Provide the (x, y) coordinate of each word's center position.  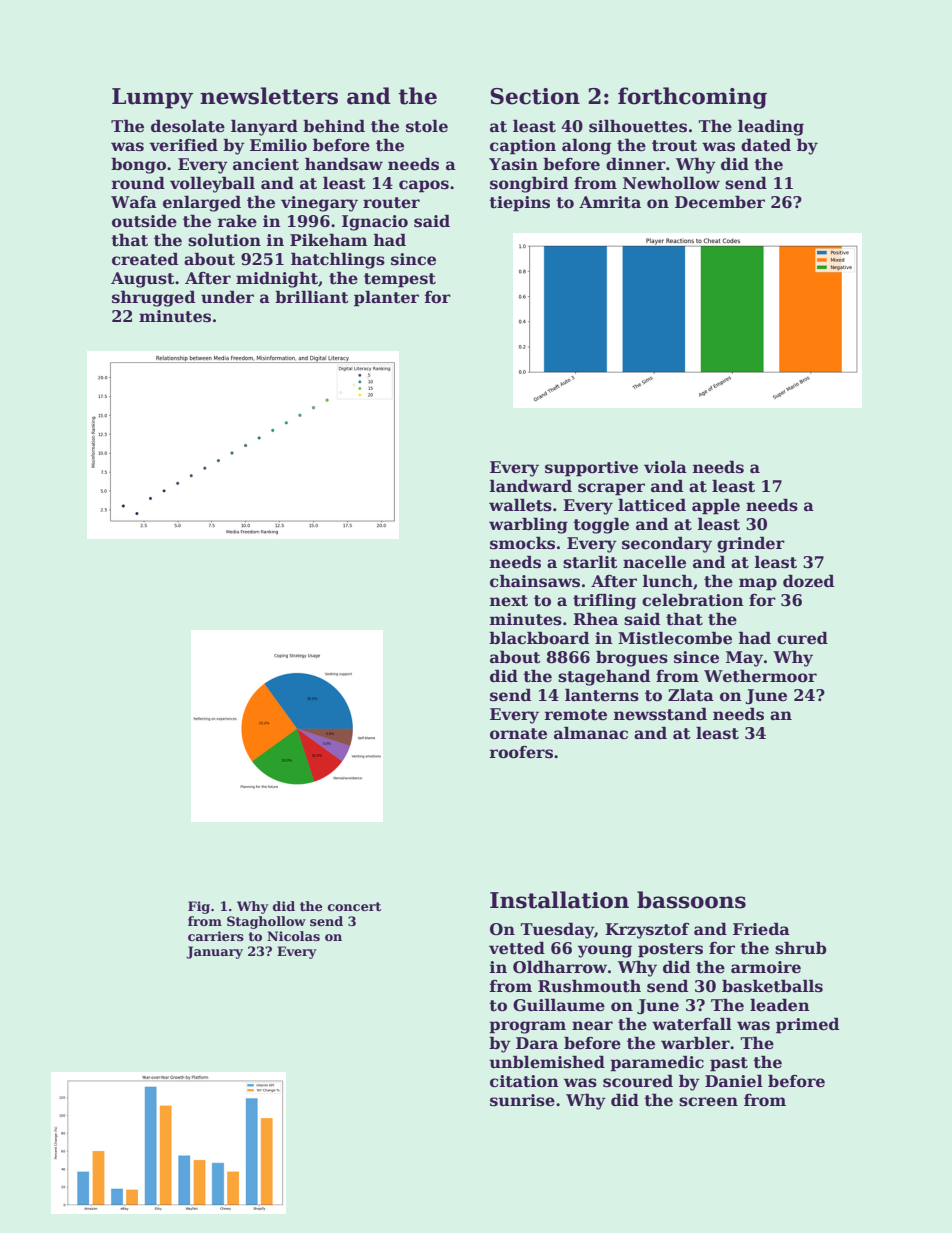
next (509, 601)
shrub (801, 948)
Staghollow (266, 922)
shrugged (153, 298)
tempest (400, 280)
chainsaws (535, 581)
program (527, 1027)
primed (807, 1025)
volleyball (212, 184)
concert (354, 906)
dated (766, 145)
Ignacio (375, 223)
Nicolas (293, 936)
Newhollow (671, 183)
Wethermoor (760, 676)
